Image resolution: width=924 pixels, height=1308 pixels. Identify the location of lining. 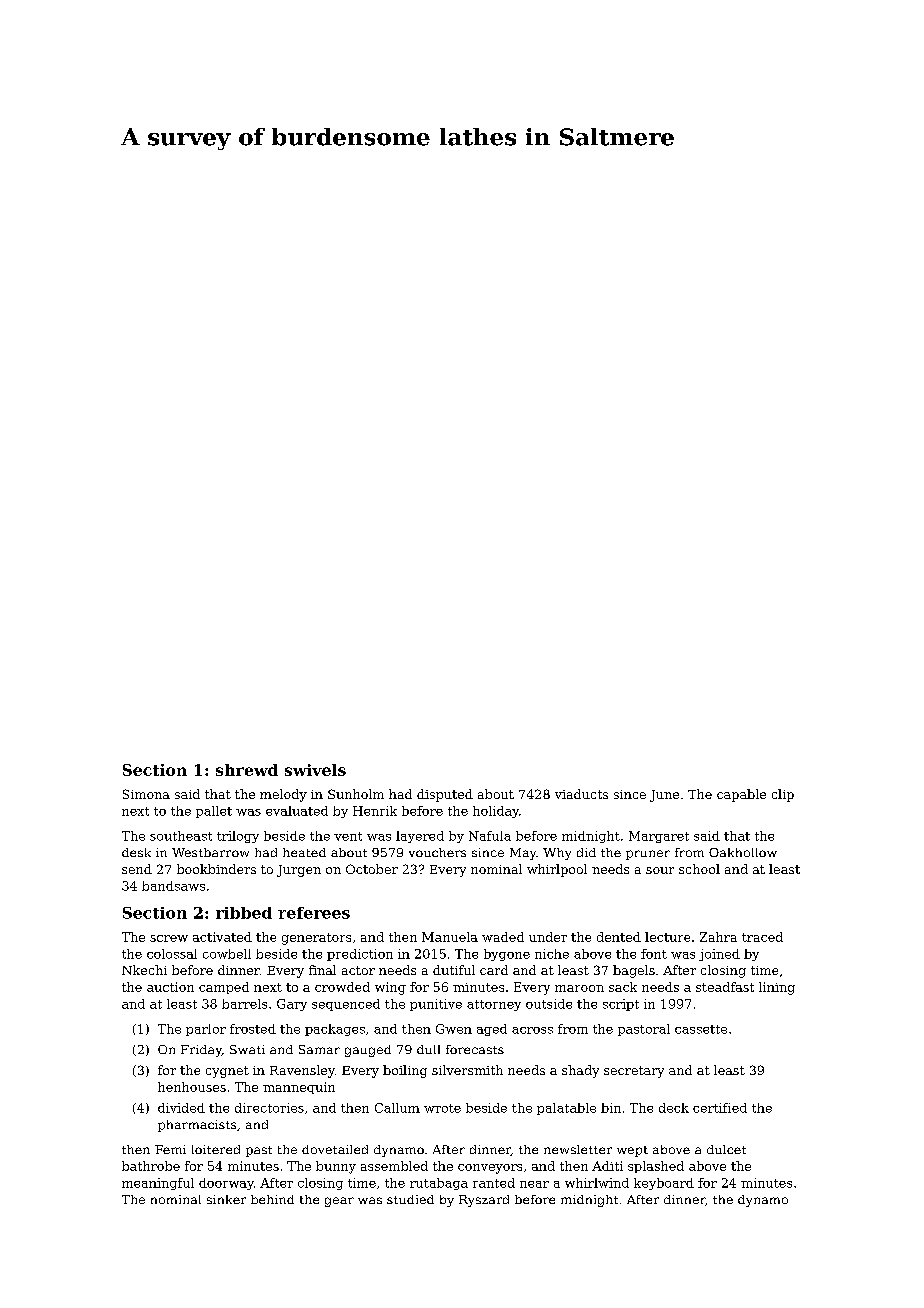
(777, 988).
